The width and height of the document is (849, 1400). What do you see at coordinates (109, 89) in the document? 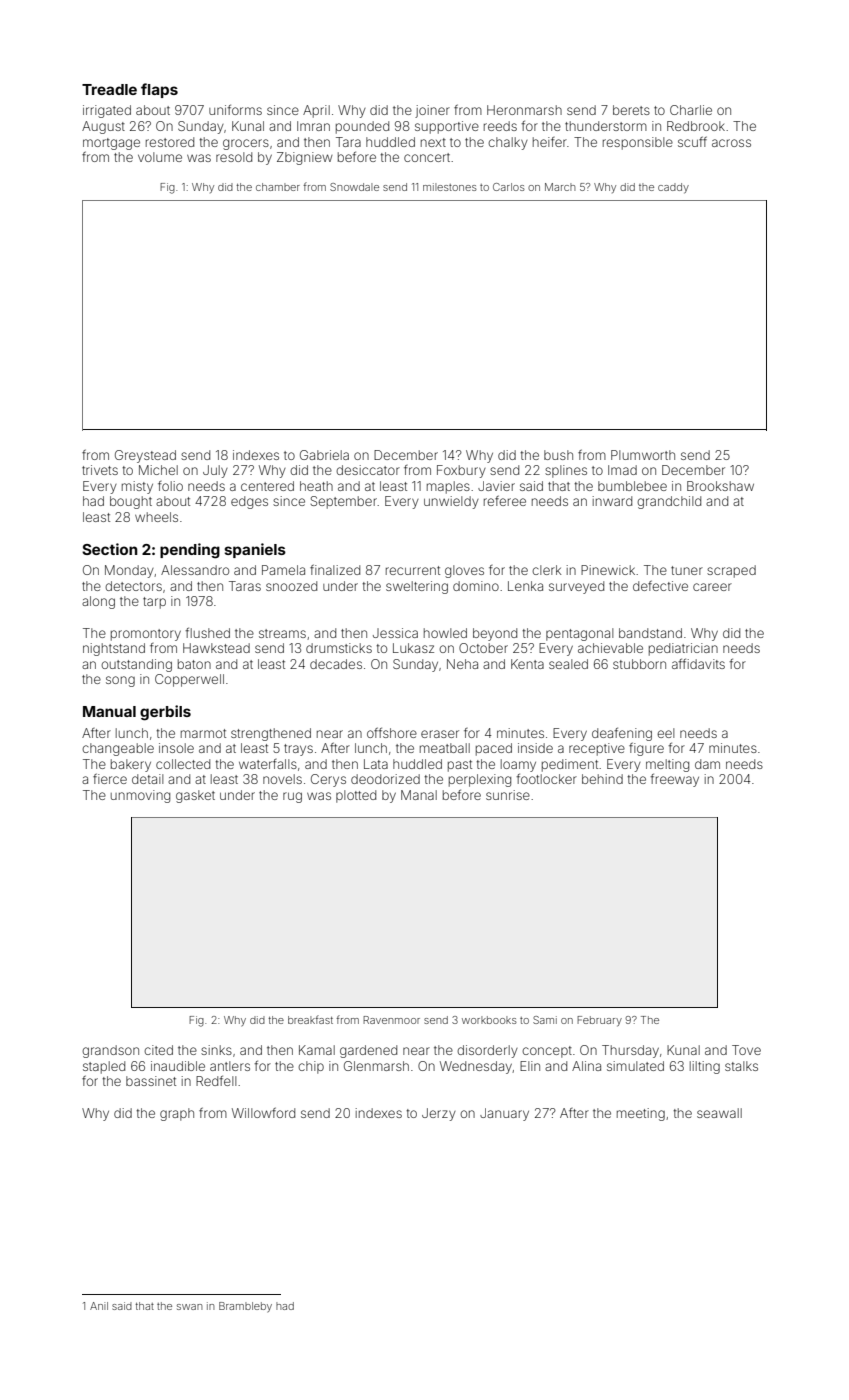
I see `Treadle` at bounding box center [109, 89].
